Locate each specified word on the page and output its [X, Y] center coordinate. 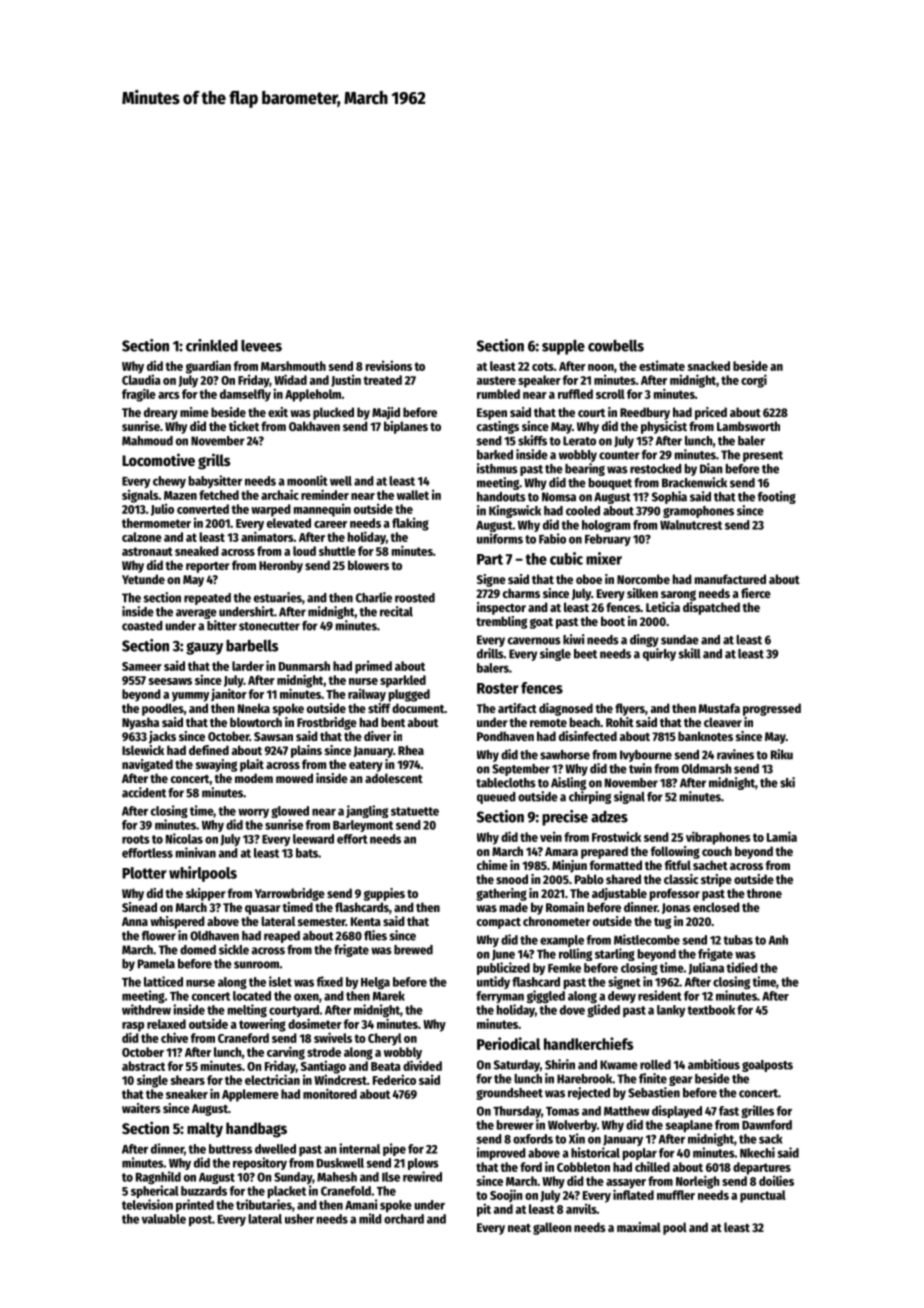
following [675, 852]
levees [261, 346]
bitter [222, 625]
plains [306, 751]
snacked [709, 366]
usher [299, 1219]
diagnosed [566, 709]
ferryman [500, 997]
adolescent [394, 778]
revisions [389, 365]
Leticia [663, 607]
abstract [143, 1066]
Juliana [706, 968]
